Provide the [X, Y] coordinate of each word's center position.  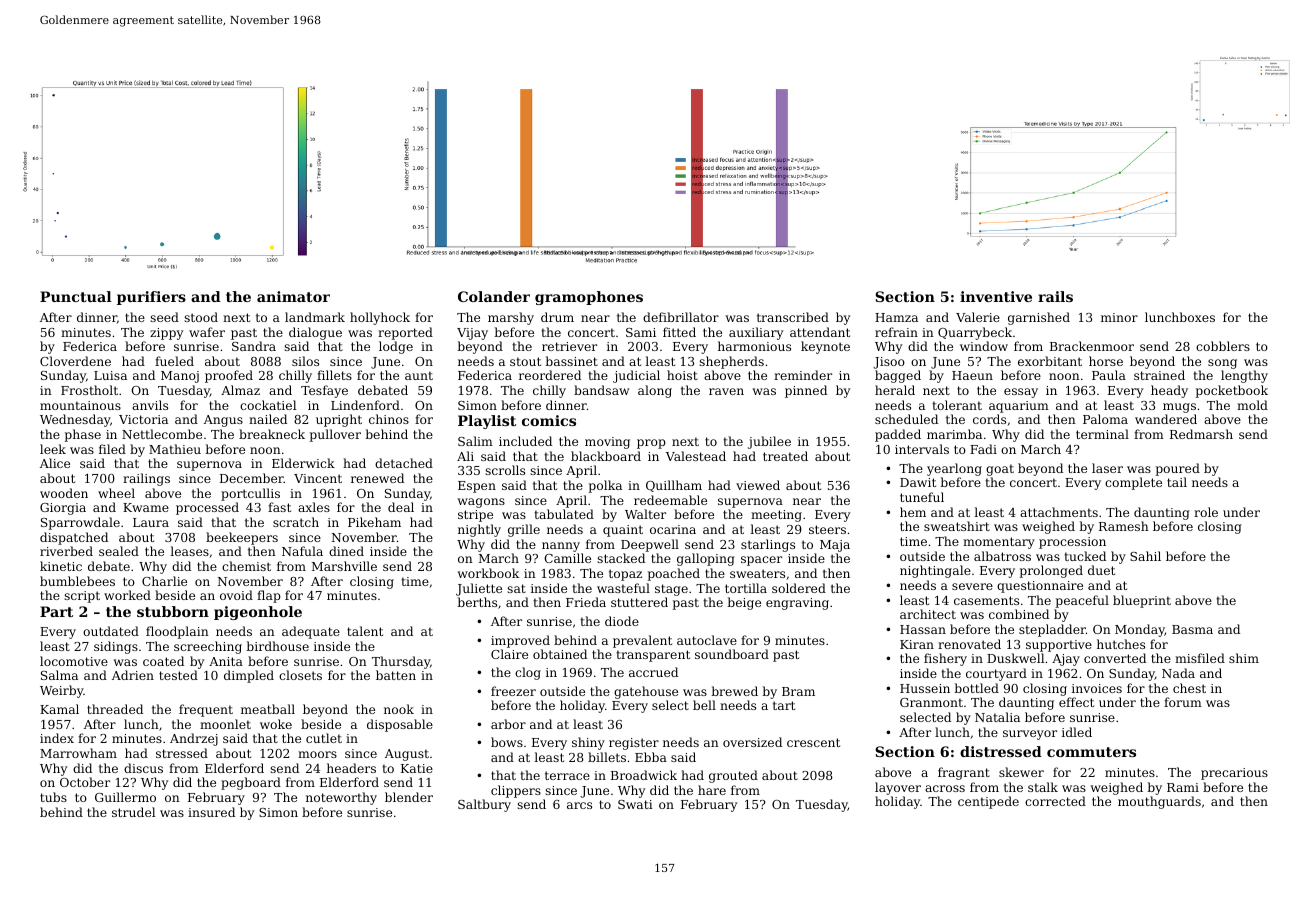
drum [557, 317]
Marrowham [78, 753]
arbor [508, 724]
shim [1244, 658]
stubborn [173, 611]
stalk [1043, 787]
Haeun [972, 375]
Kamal [59, 709]
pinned [806, 391]
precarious [1234, 774]
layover [898, 788]
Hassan [923, 629]
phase [83, 435]
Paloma [1105, 419]
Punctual [76, 296]
